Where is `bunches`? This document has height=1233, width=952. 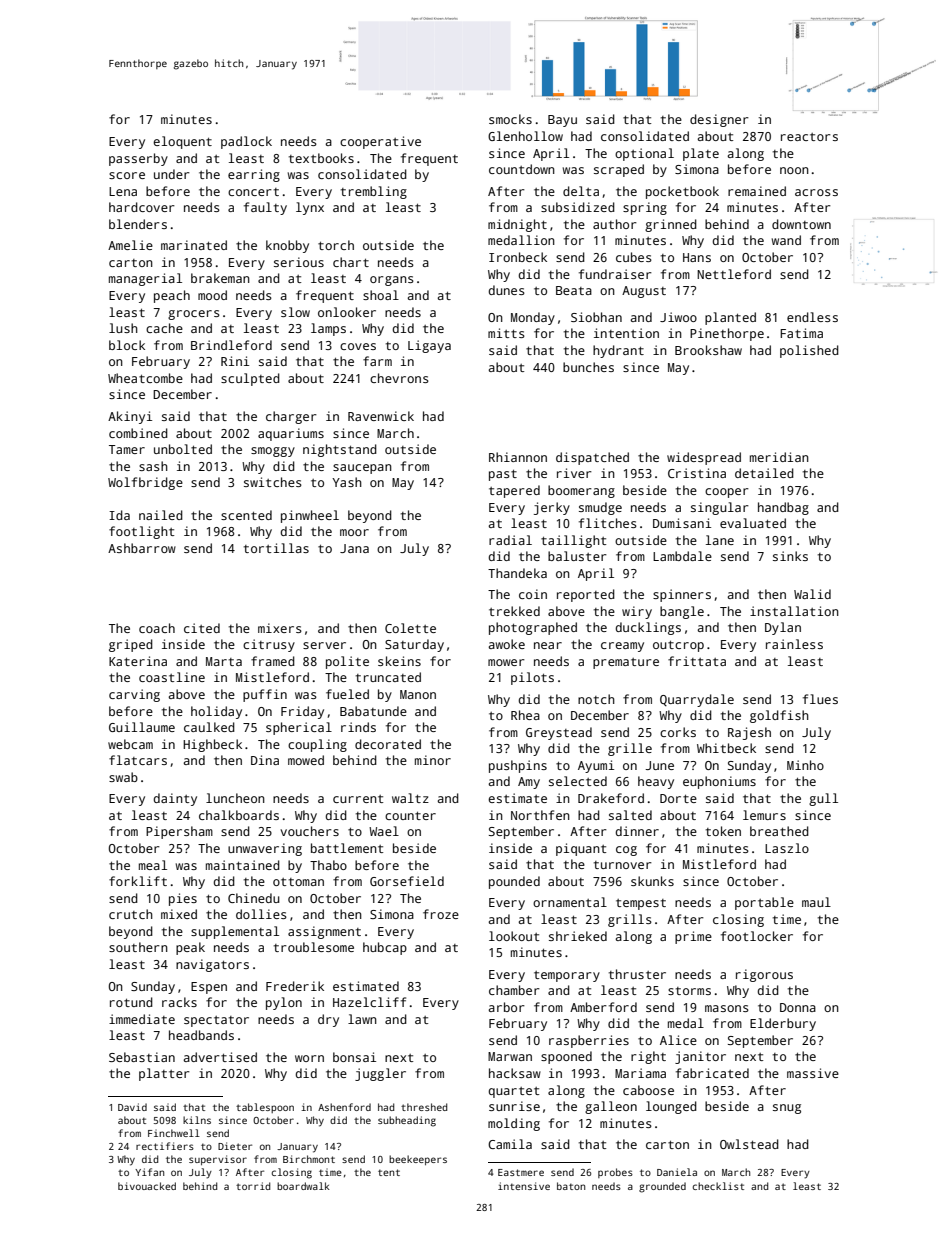 bunches is located at coordinates (588, 367).
